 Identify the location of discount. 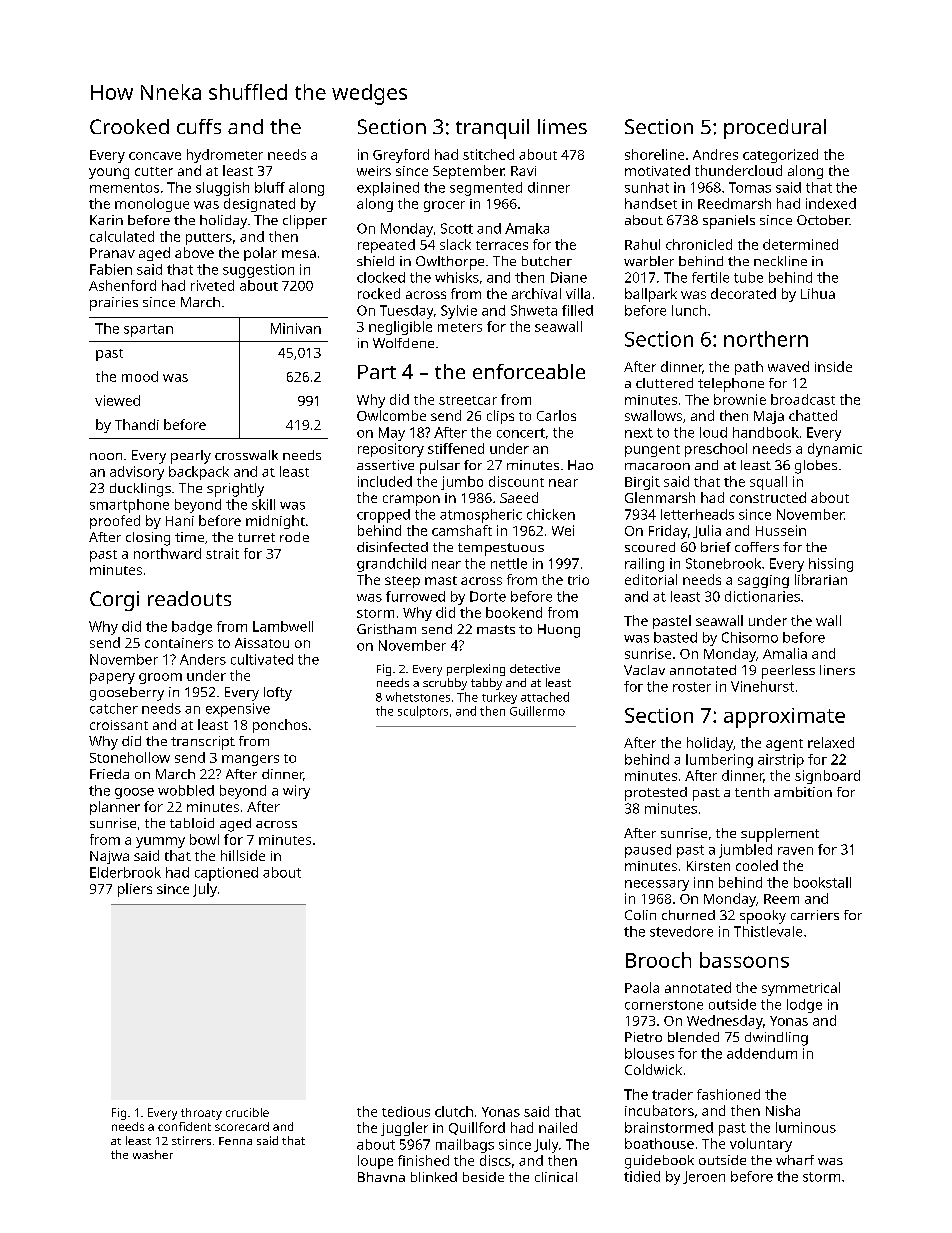
(516, 481).
